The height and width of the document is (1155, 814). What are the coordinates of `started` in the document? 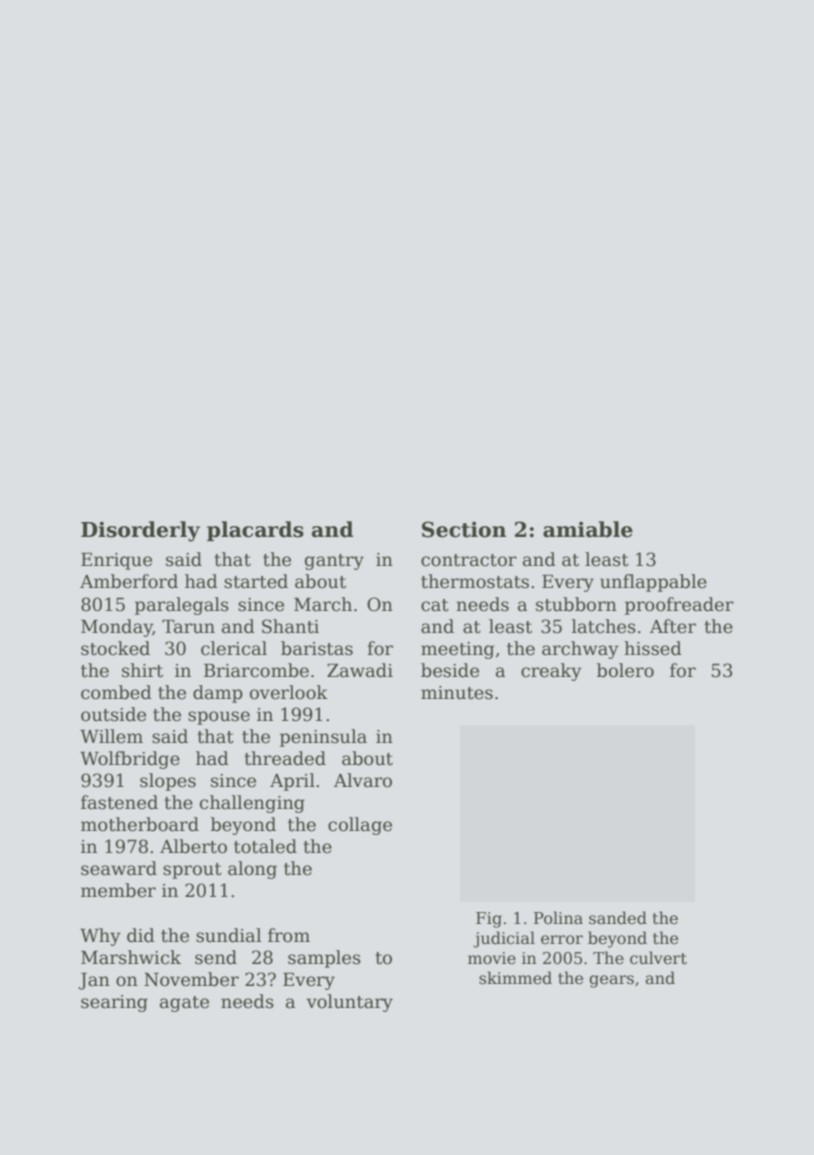 It's located at (256, 581).
